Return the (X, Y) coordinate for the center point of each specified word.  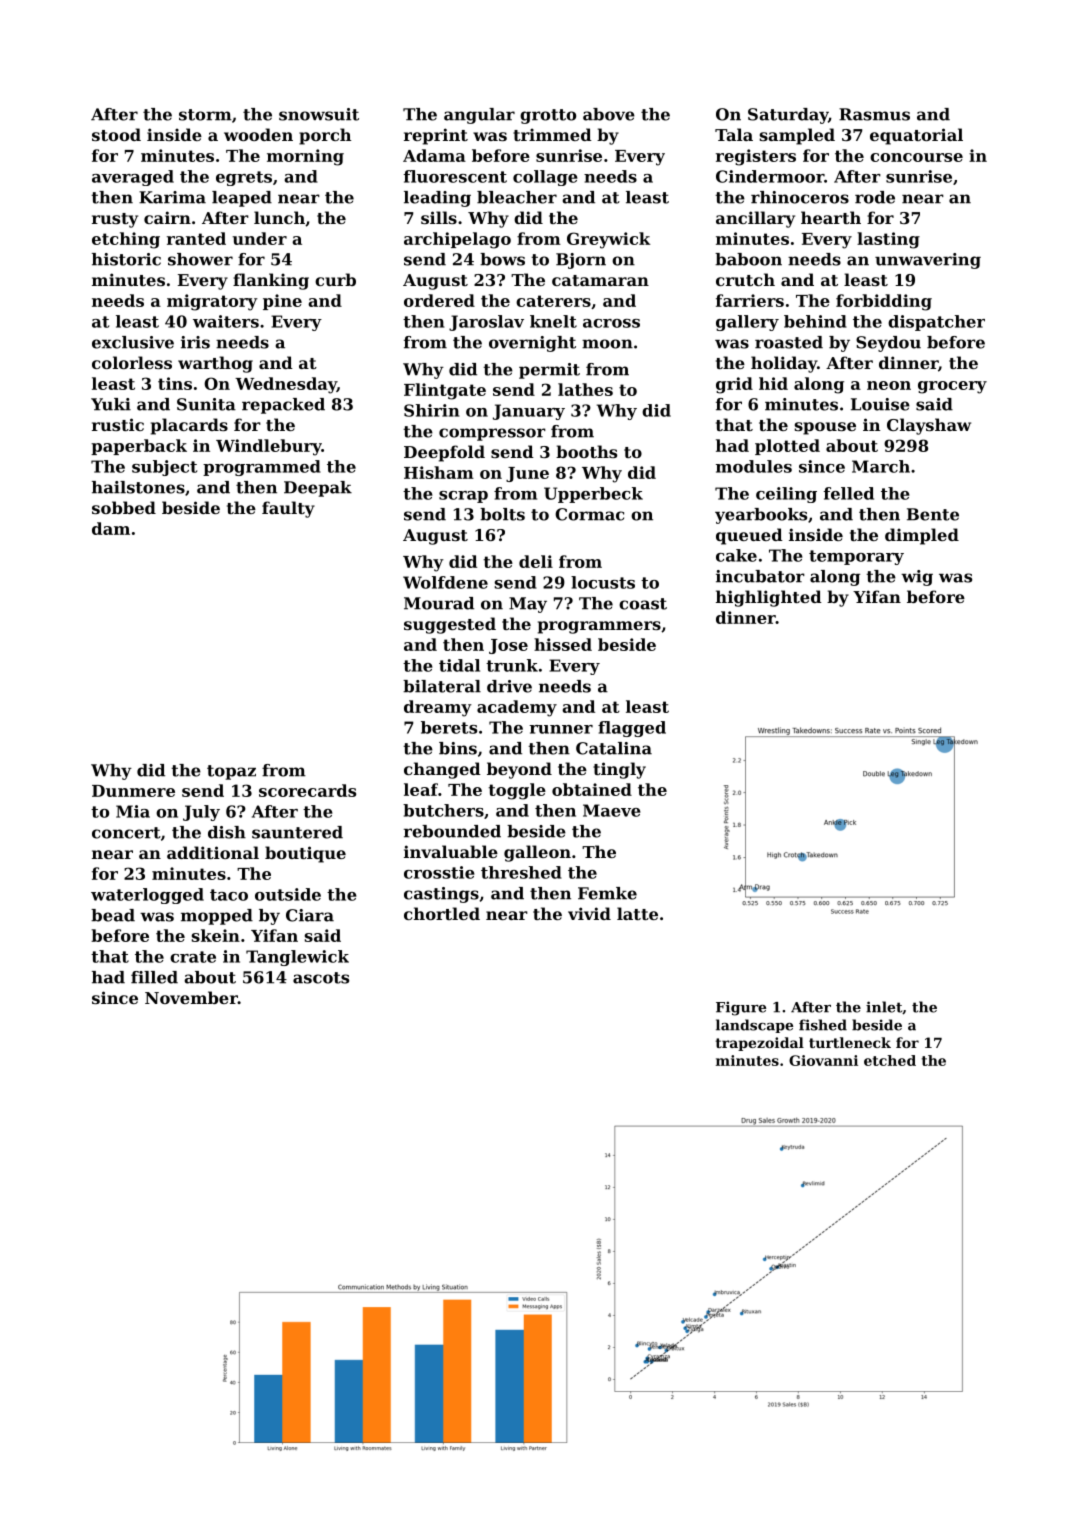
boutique (305, 854)
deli (536, 561)
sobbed (124, 507)
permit (549, 371)
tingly (619, 770)
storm (205, 115)
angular (479, 116)
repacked (283, 406)
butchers (443, 810)
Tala (734, 134)
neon (889, 385)
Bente (933, 514)
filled (154, 977)
